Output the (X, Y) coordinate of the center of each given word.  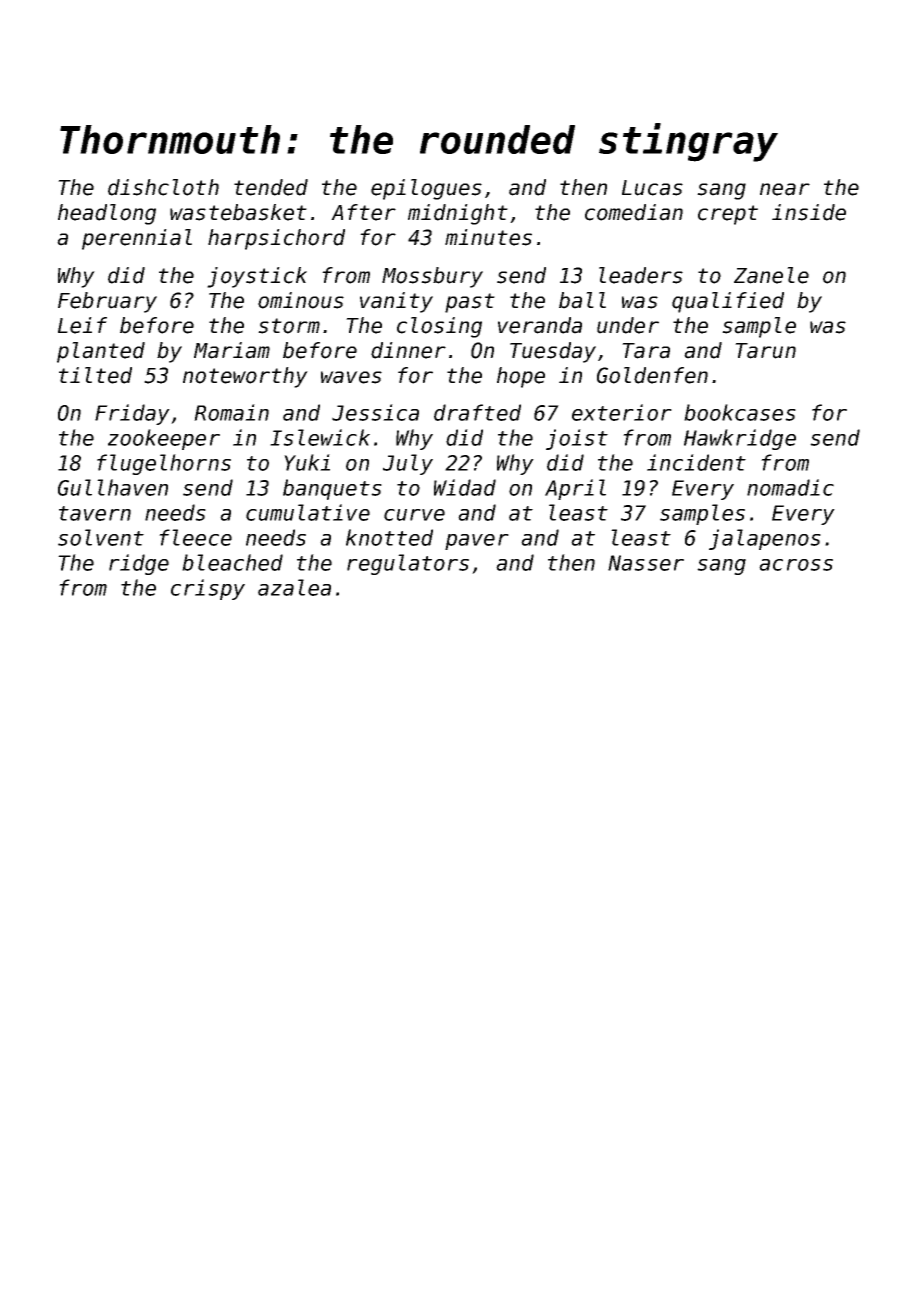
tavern (95, 513)
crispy (208, 589)
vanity (396, 302)
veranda (540, 325)
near (785, 189)
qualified (728, 302)
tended (271, 187)
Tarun (765, 351)
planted (101, 352)
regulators (408, 564)
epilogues (426, 189)
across (796, 565)
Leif (82, 325)
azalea (294, 587)
